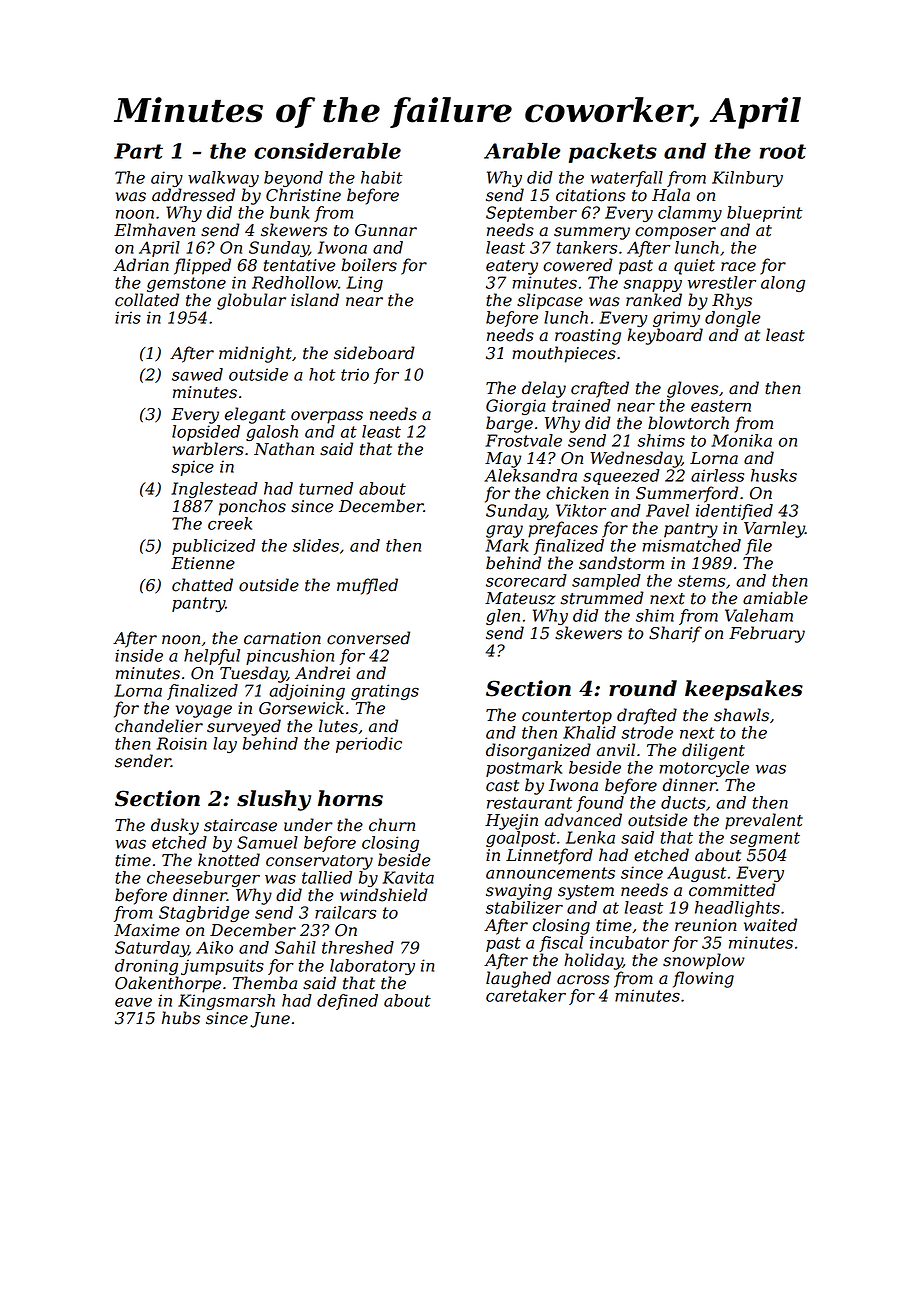 This screenshot has height=1314, width=924. Describe the element at coordinates (691, 545) in the screenshot. I see `mismatched` at that location.
